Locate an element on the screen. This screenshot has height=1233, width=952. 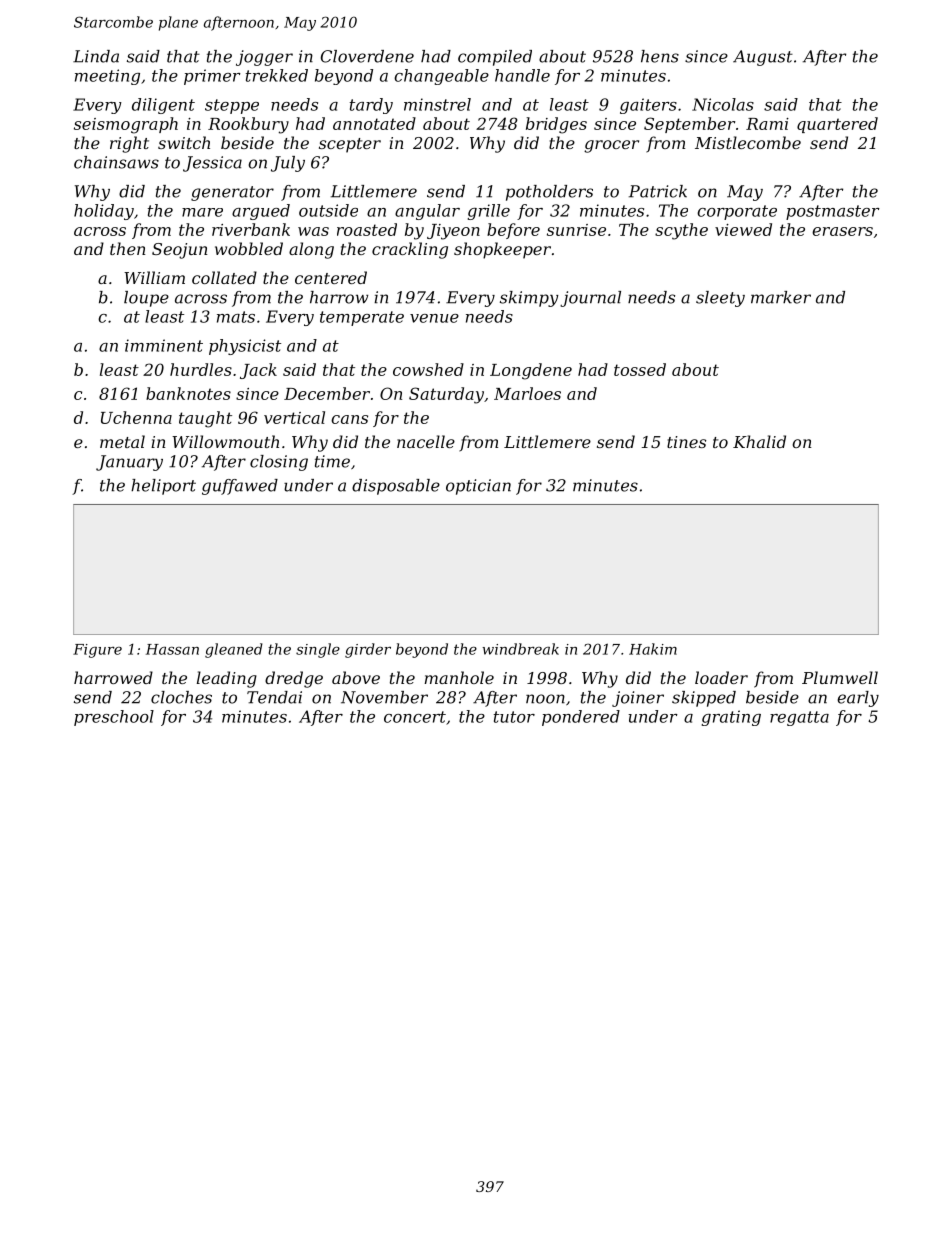
windbreak is located at coordinates (520, 649).
